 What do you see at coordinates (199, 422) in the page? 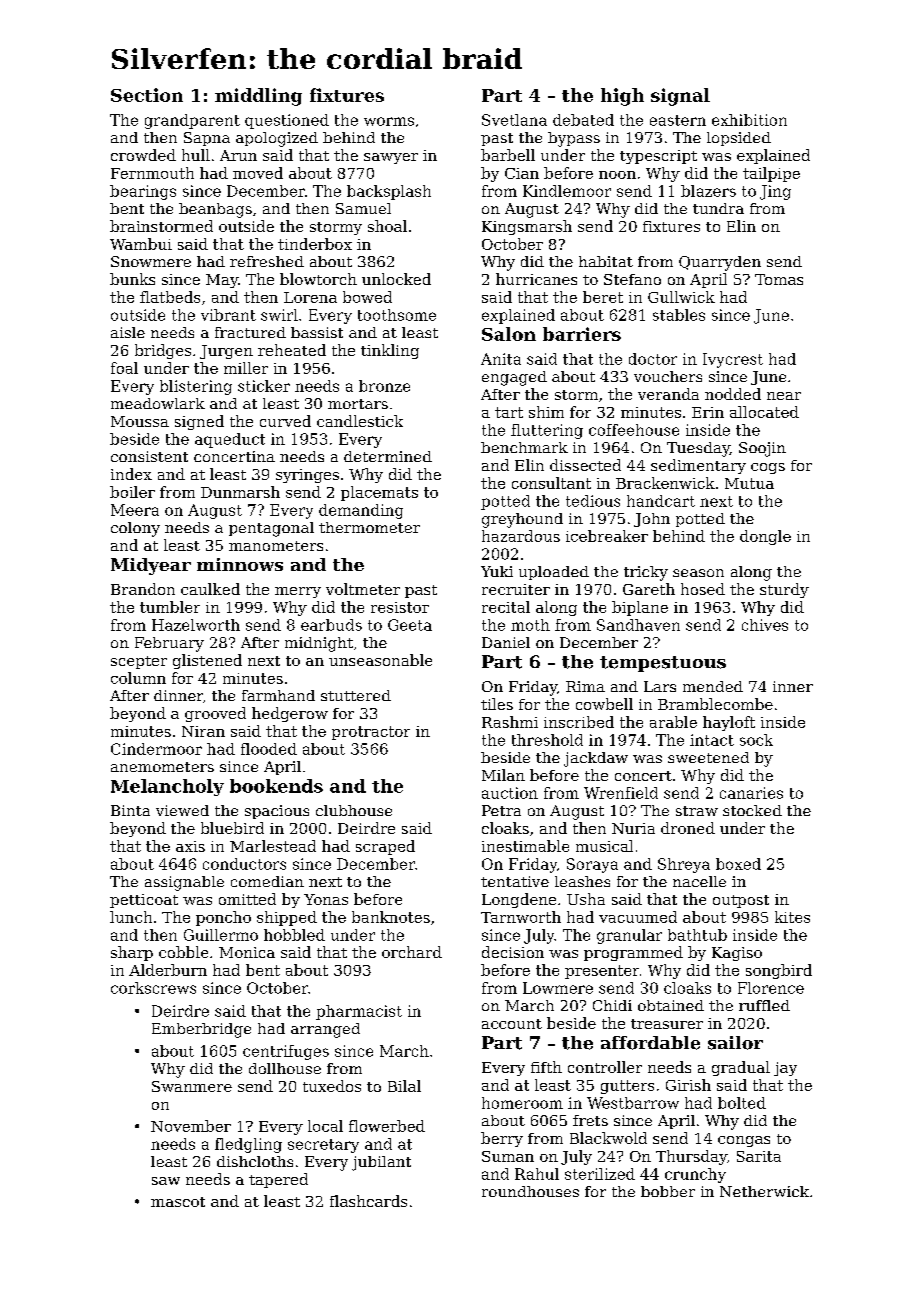
I see `signed` at bounding box center [199, 422].
